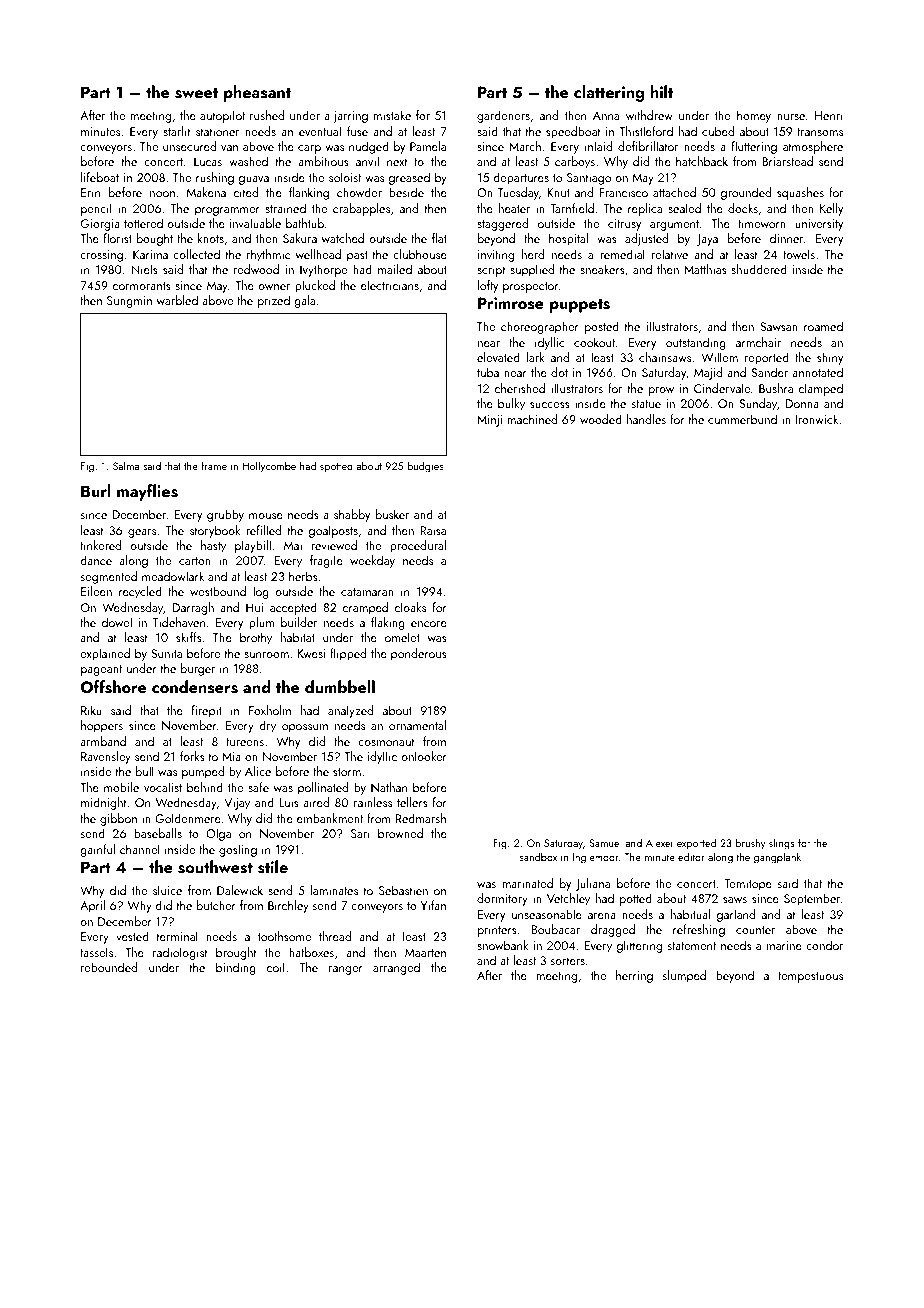 This screenshot has height=1308, width=924. What do you see at coordinates (799, 254) in the screenshot?
I see `towels` at bounding box center [799, 254].
